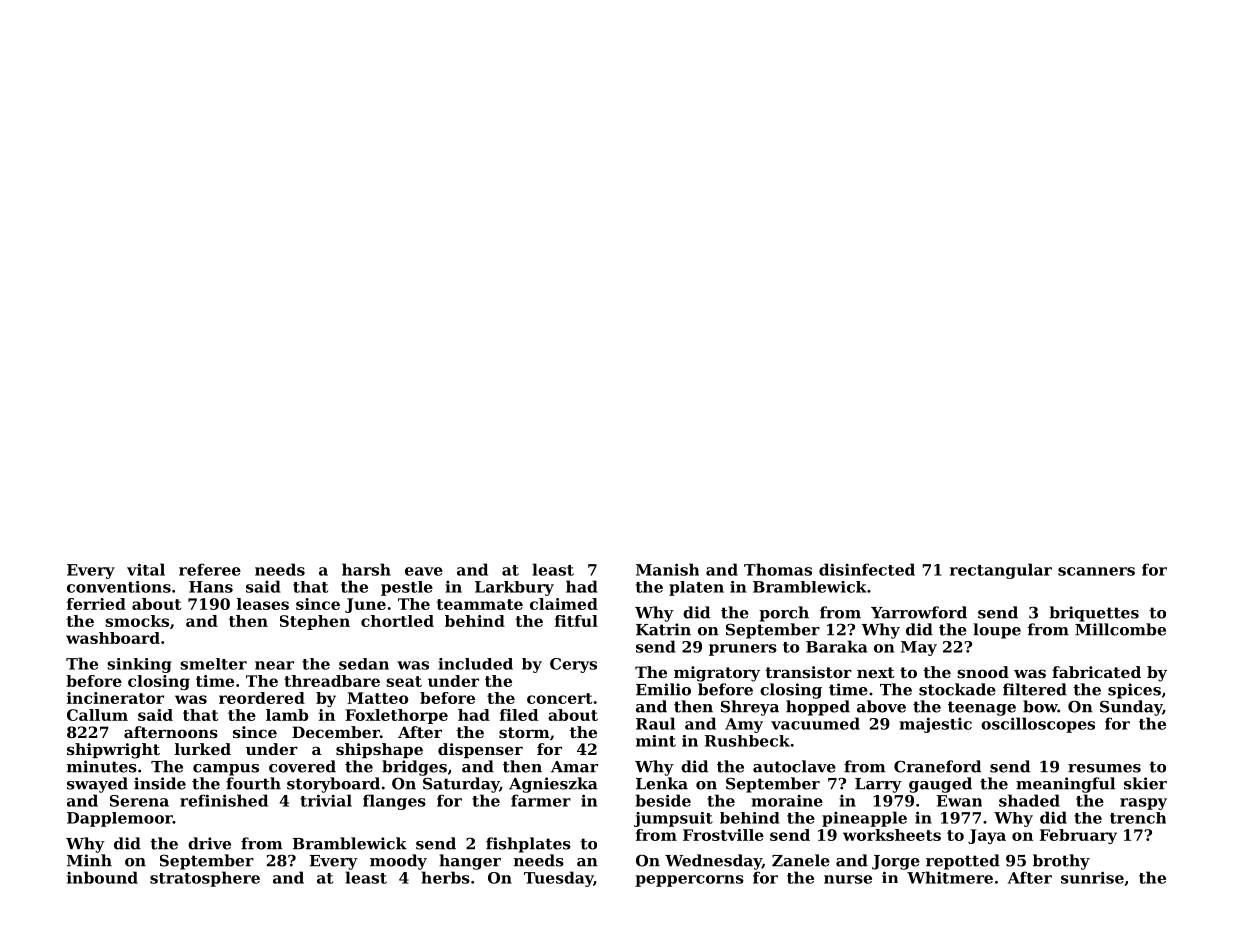  Describe the element at coordinates (115, 698) in the page. I see `incinerator` at that location.
